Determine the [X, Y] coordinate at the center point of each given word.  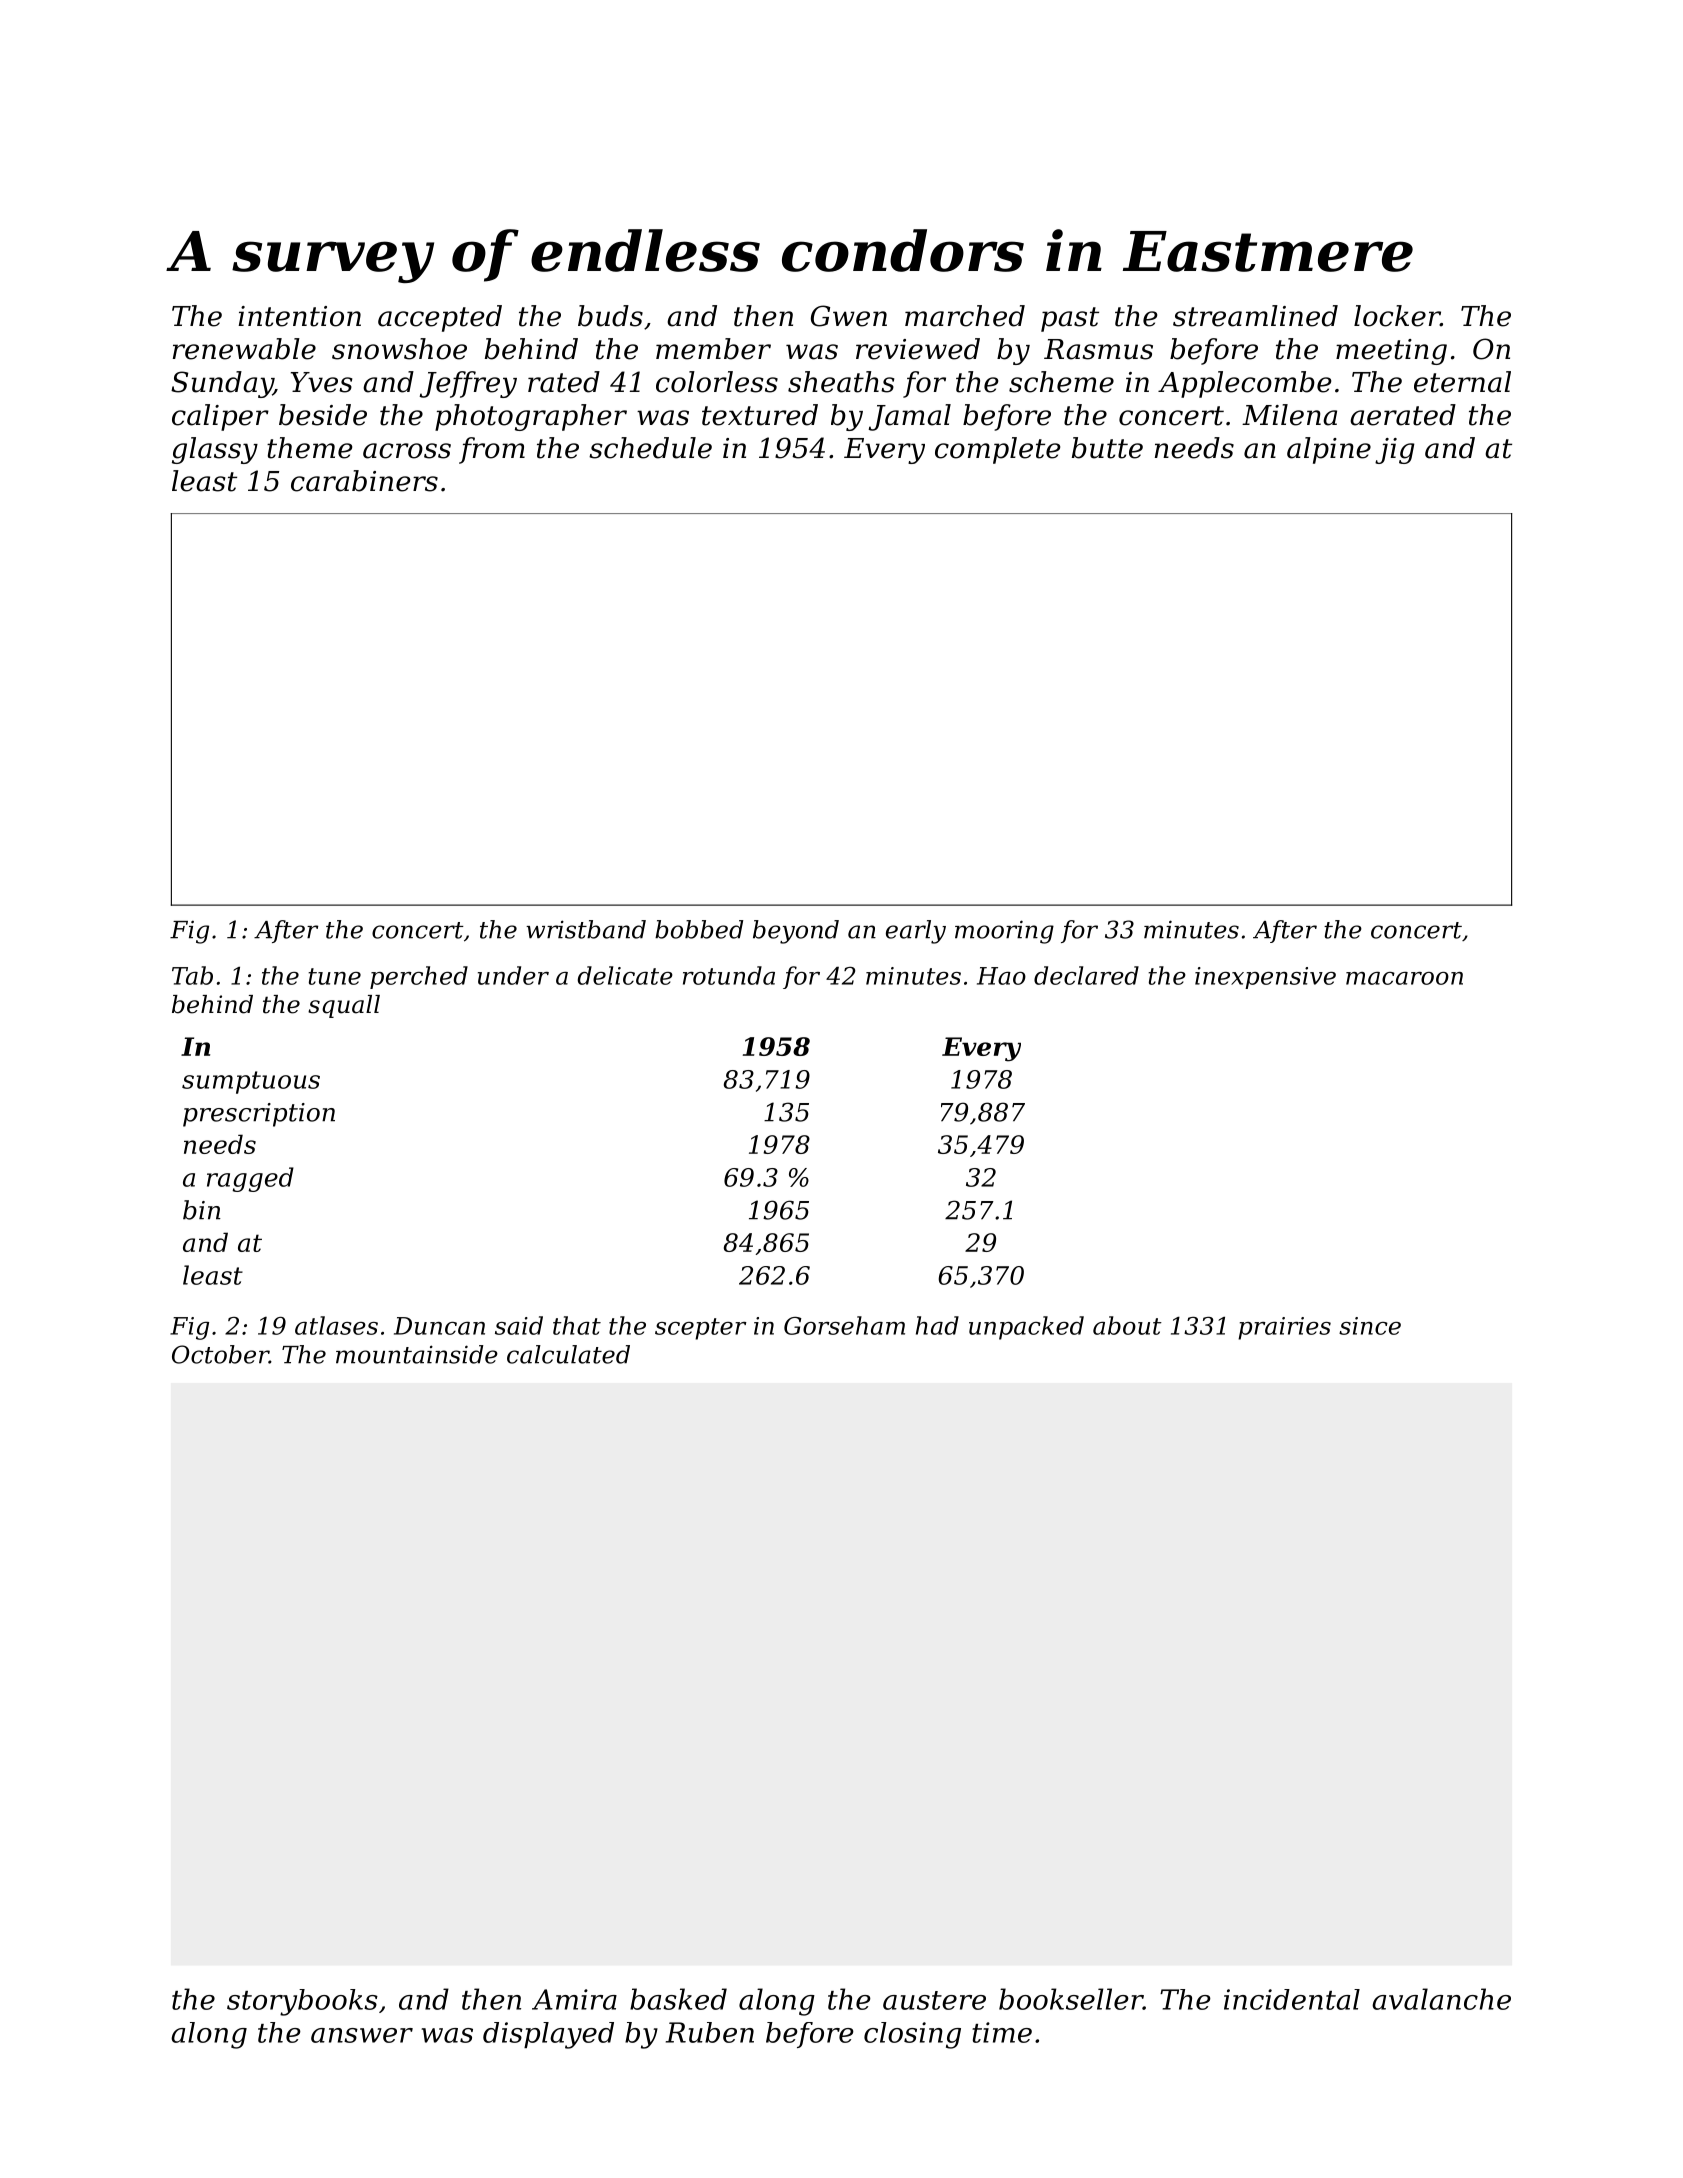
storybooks [302, 2002]
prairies [1284, 1328]
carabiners [364, 481]
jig [1395, 451]
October [220, 1354]
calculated [568, 1354]
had [937, 1325]
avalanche [1441, 1999]
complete [997, 450]
